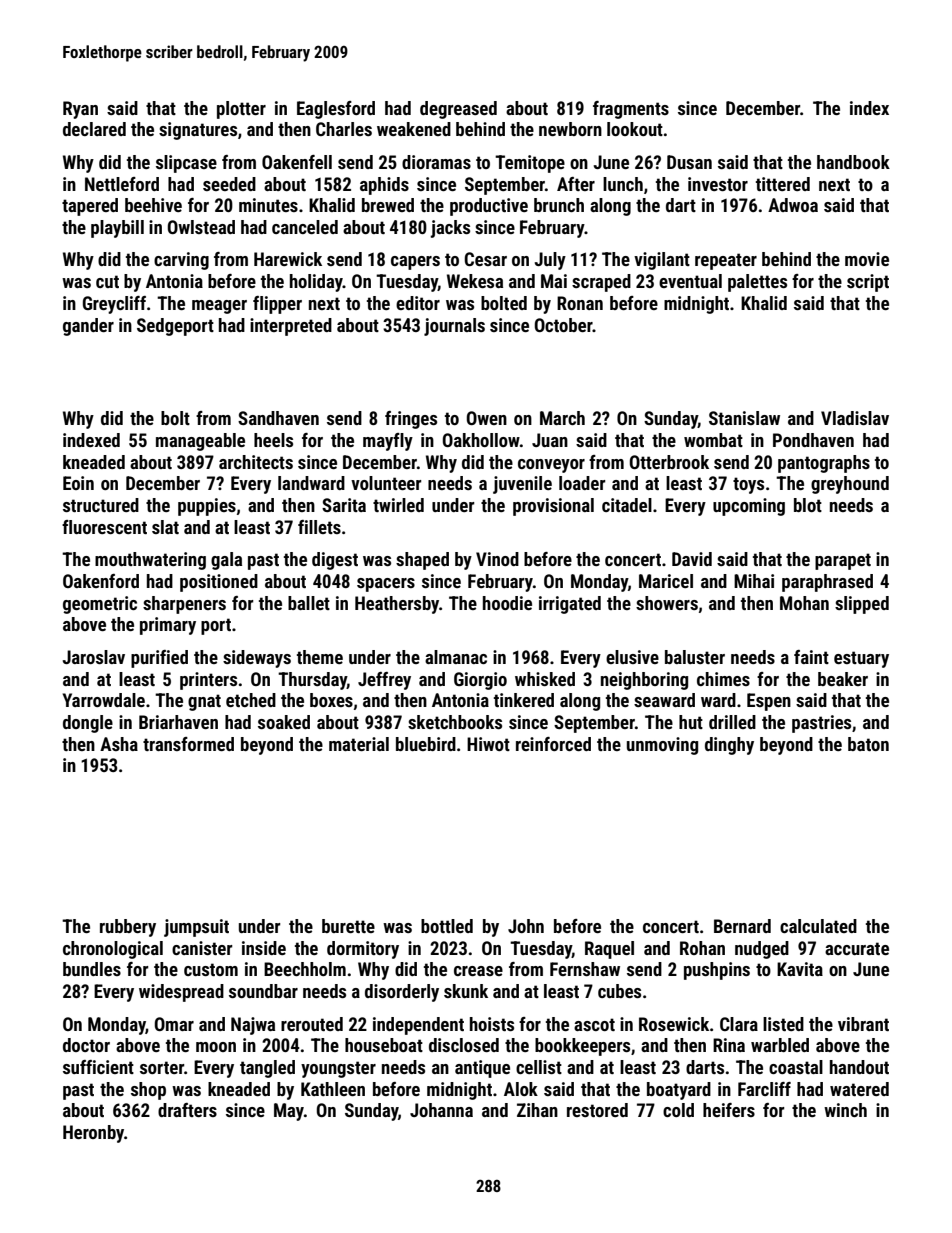 Image resolution: width=952 pixels, height=1233 pixels. I want to click on handbook, so click(853, 162).
